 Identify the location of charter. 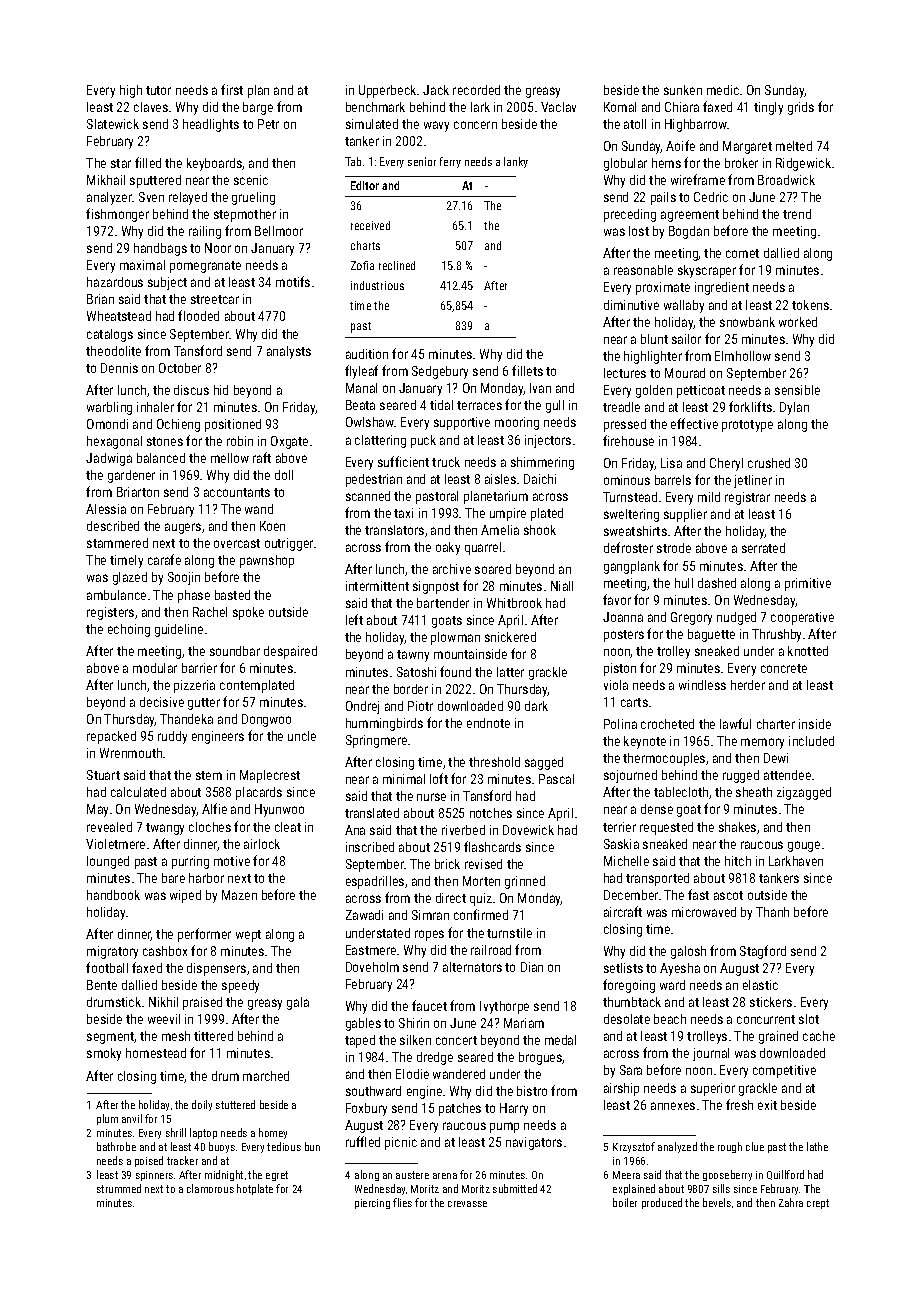
(776, 724).
